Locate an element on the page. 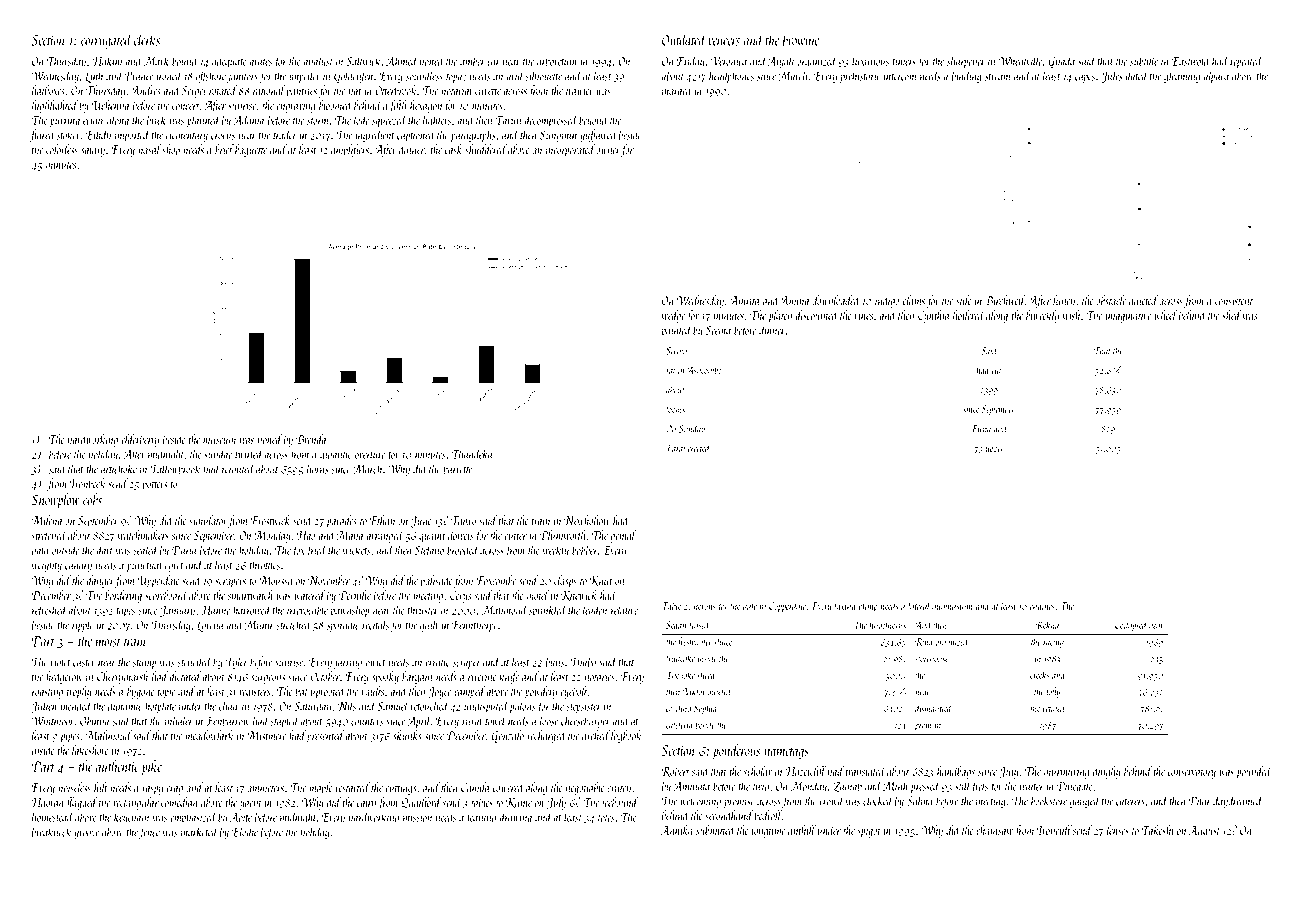 This document has height=924, width=1308. Takeshi is located at coordinates (1158, 830).
